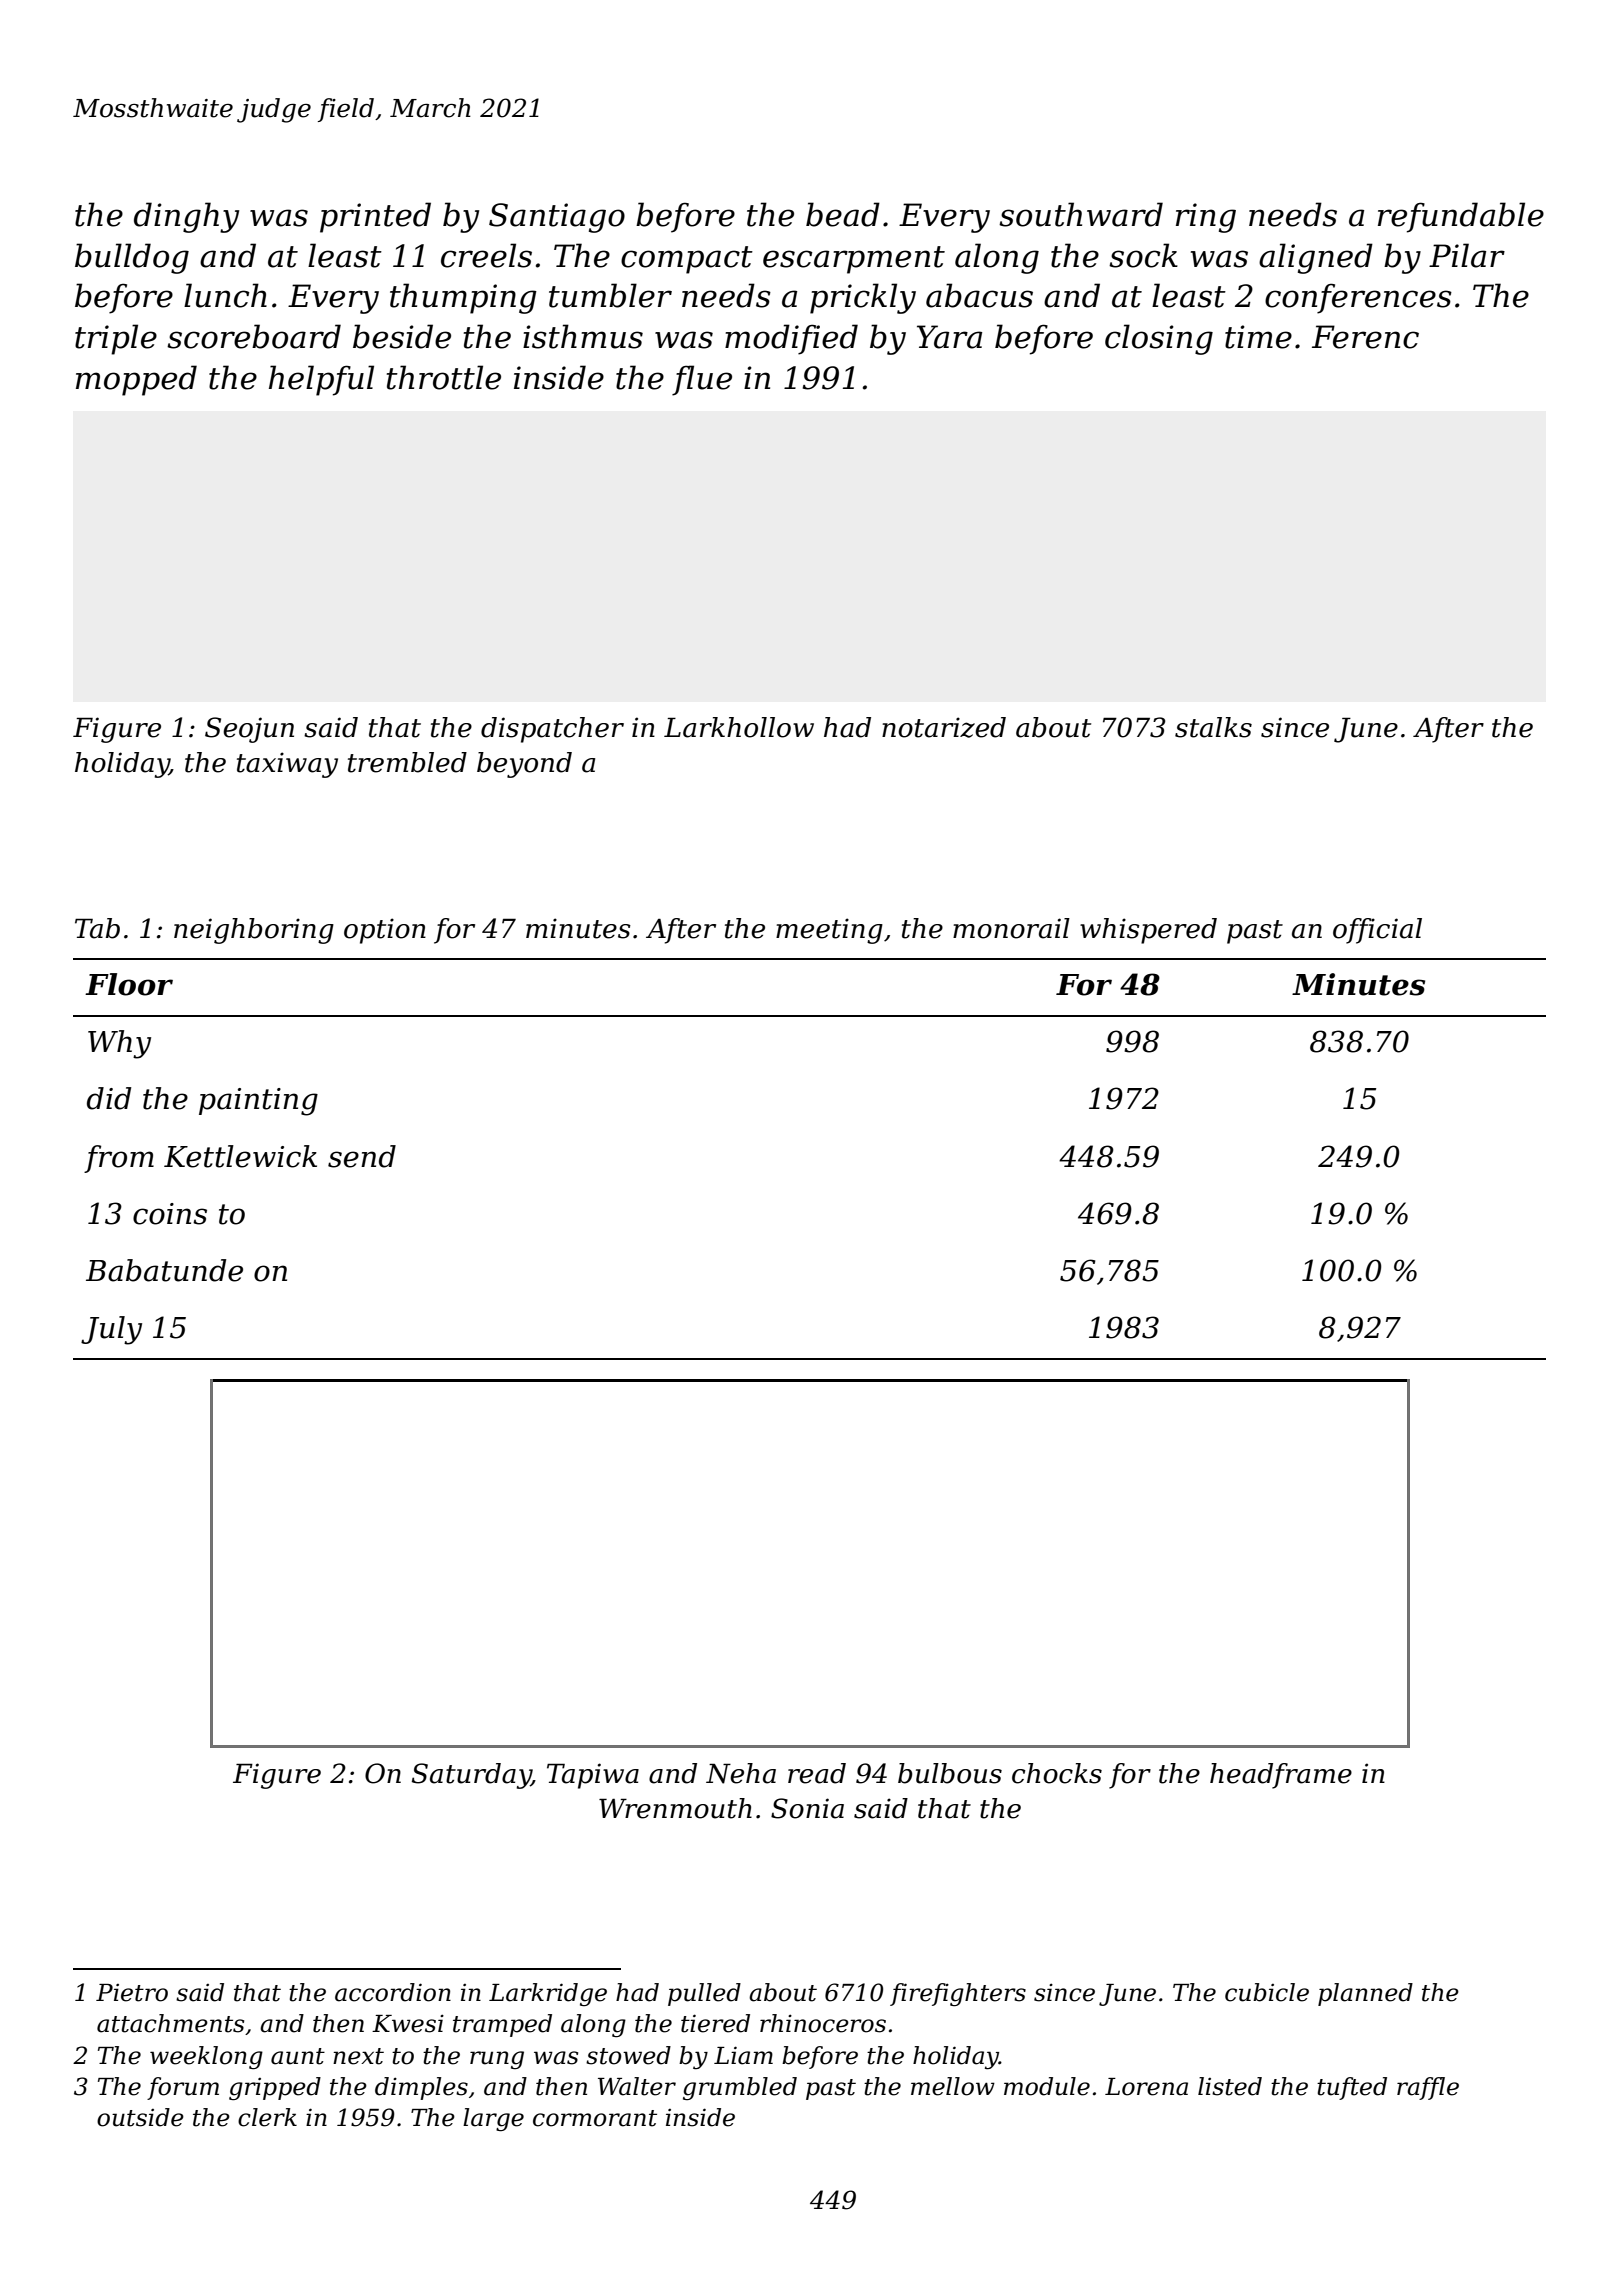 The image size is (1620, 2292). Describe the element at coordinates (953, 2086) in the document. I see `mellow` at that location.
